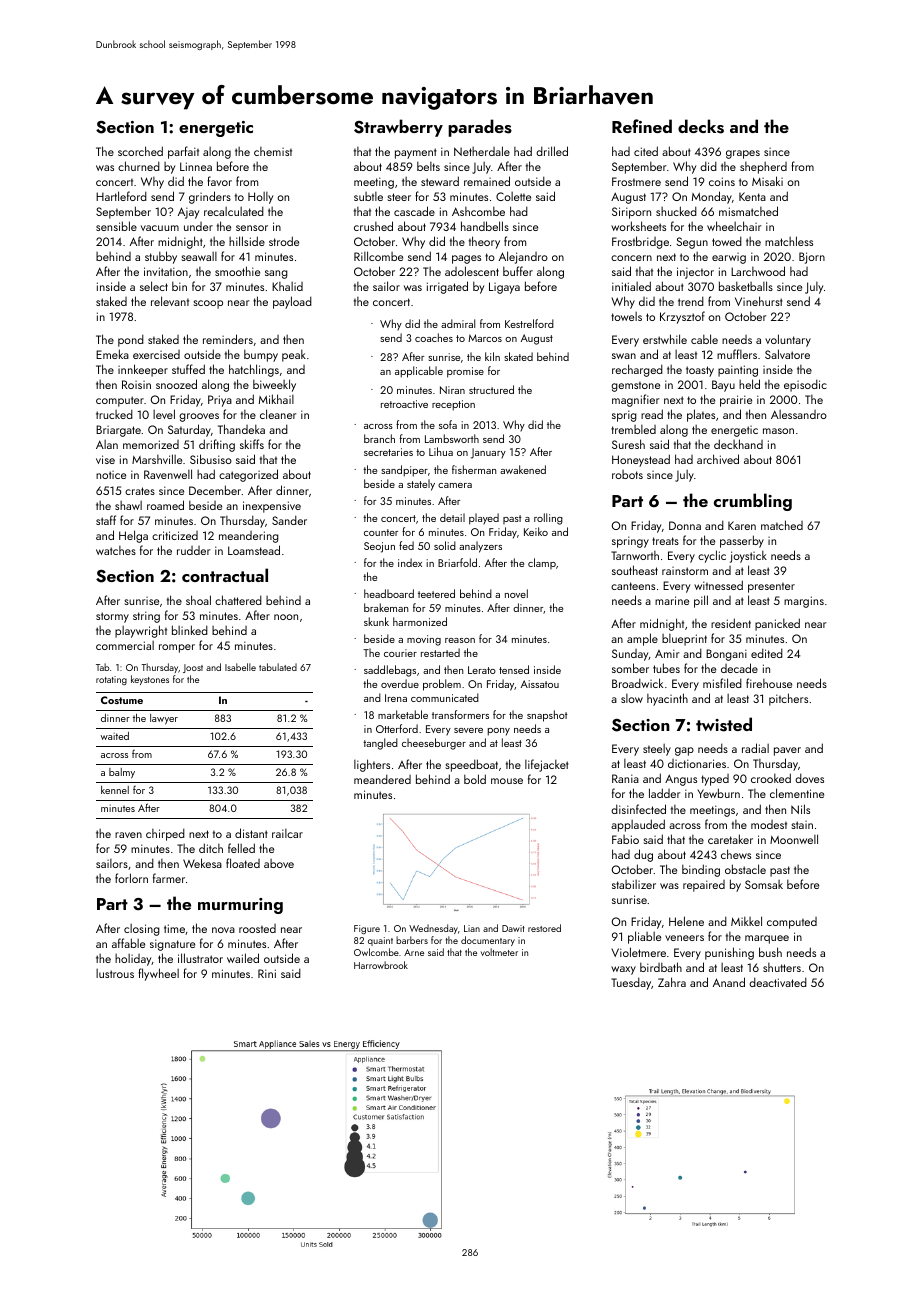  Describe the element at coordinates (278, 667) in the screenshot. I see `tabulated` at that location.
